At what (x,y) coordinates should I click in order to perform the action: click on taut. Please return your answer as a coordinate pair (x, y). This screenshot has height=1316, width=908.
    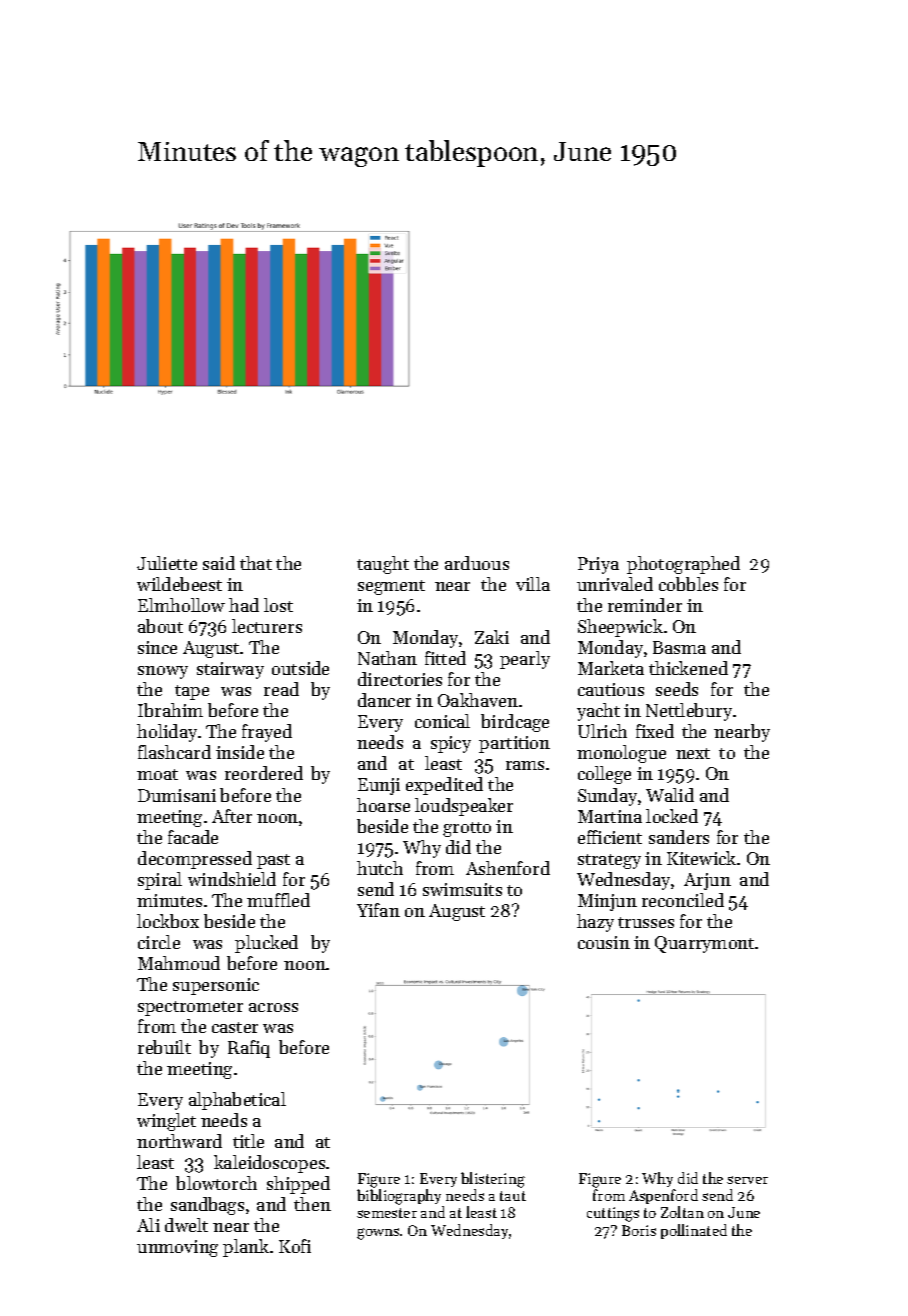
    Looking at the image, I should click on (513, 1196).
